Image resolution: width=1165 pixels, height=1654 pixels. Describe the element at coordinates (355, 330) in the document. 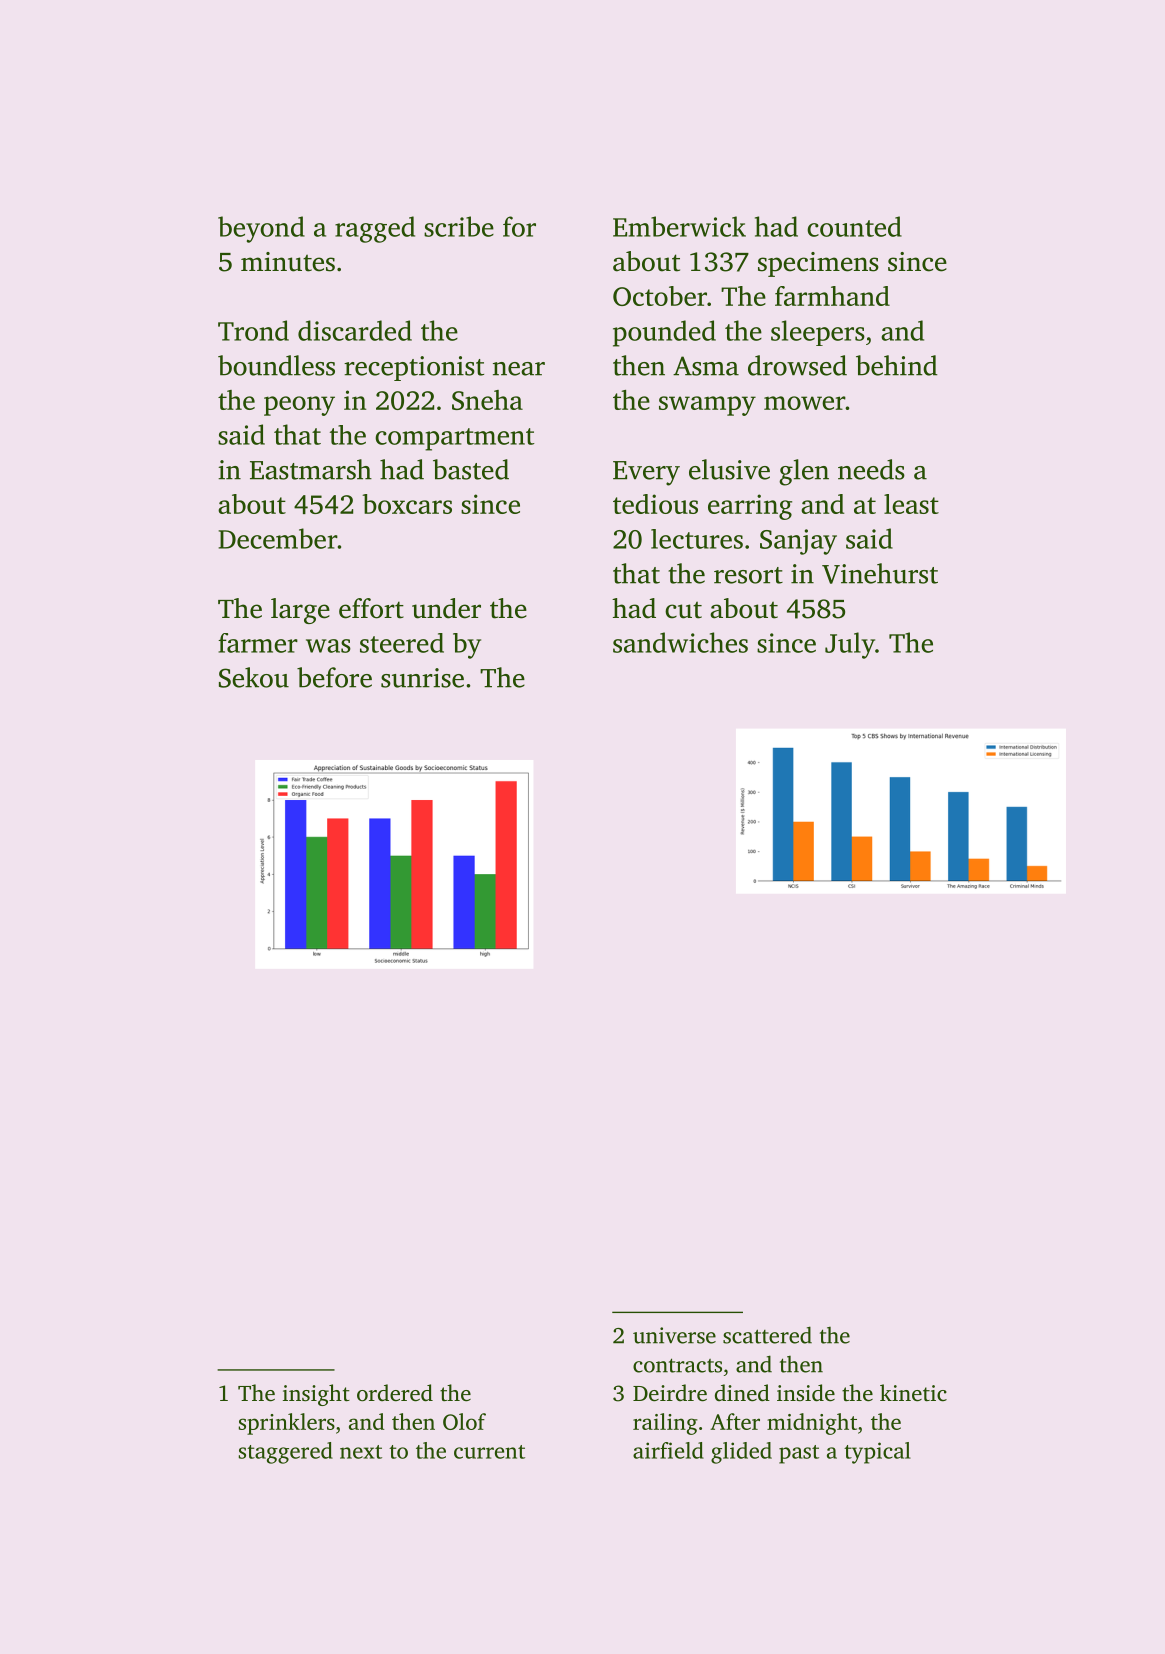

I see `discarded` at that location.
